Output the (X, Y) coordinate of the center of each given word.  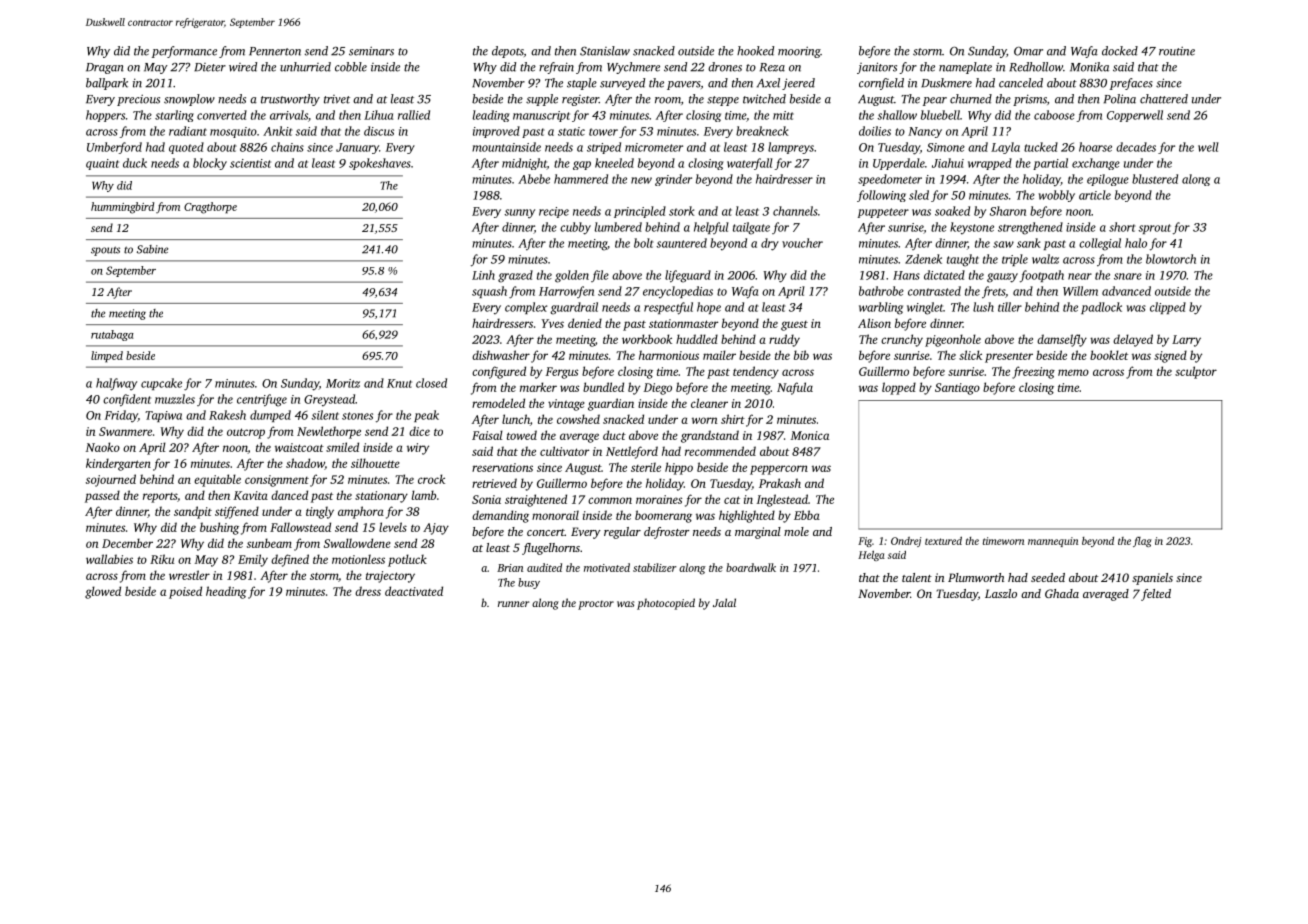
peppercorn (779, 470)
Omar (1028, 51)
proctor (596, 605)
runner (513, 604)
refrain (556, 68)
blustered (1155, 179)
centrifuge (262, 400)
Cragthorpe (210, 208)
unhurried (305, 67)
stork (681, 211)
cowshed (578, 419)
